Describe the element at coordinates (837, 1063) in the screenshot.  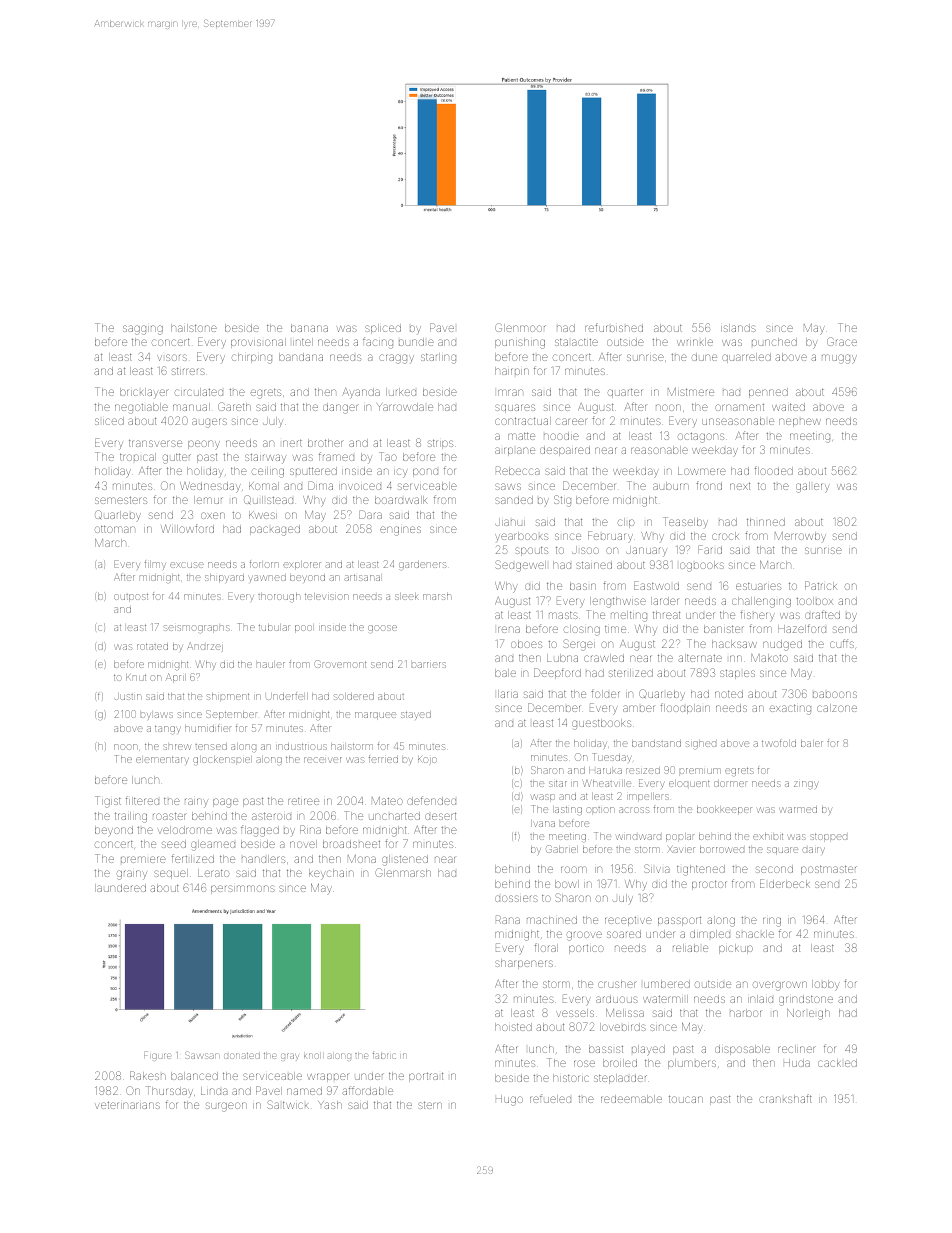
I see `cackled` at that location.
